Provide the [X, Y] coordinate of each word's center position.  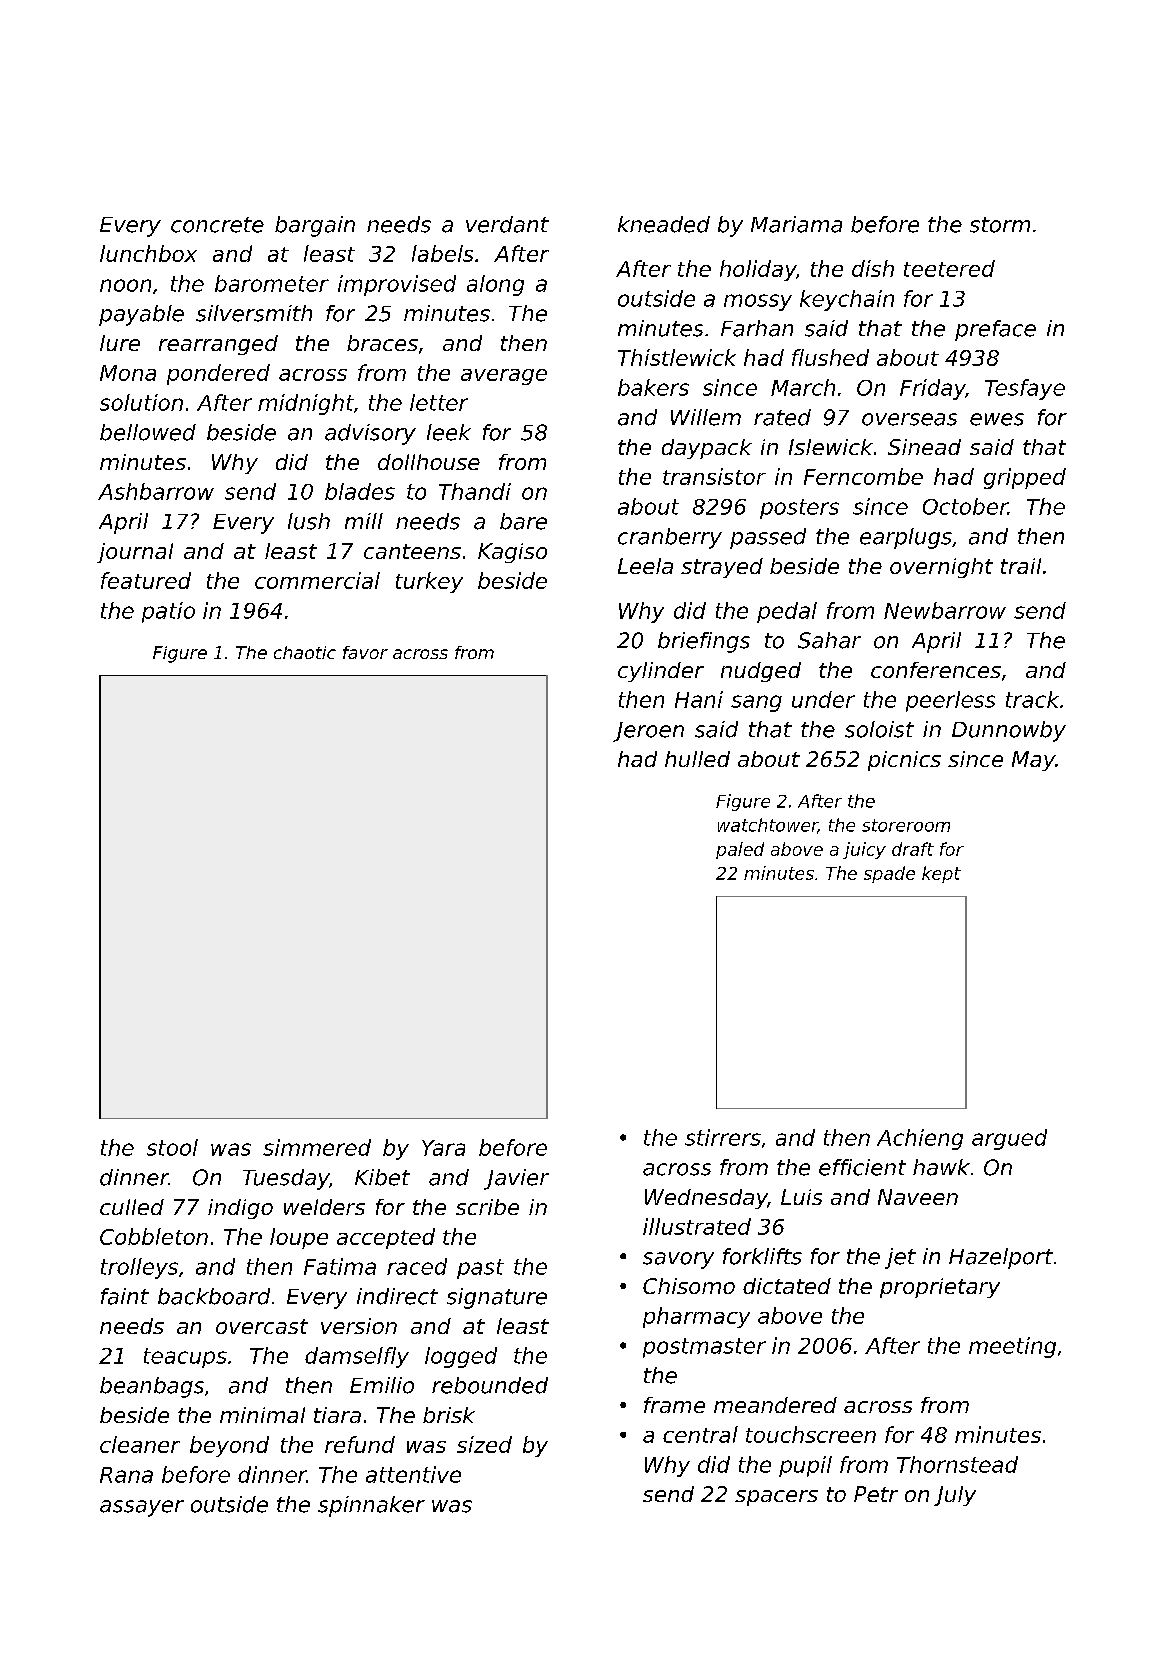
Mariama [796, 224]
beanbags [152, 1387]
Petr [876, 1494]
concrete [217, 225]
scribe [487, 1207]
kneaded [664, 224]
